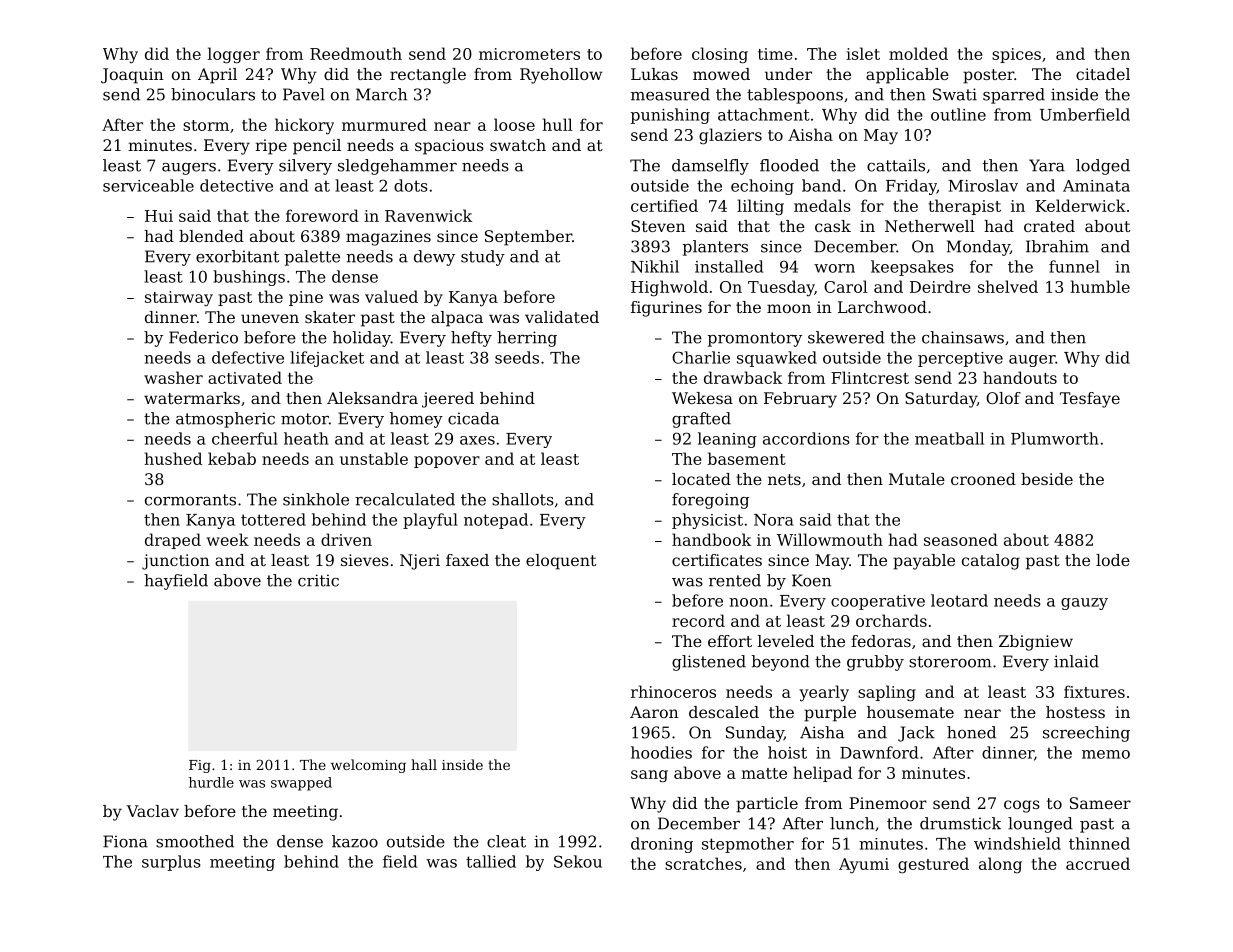  I want to click on Kelderwick, so click(1080, 205).
